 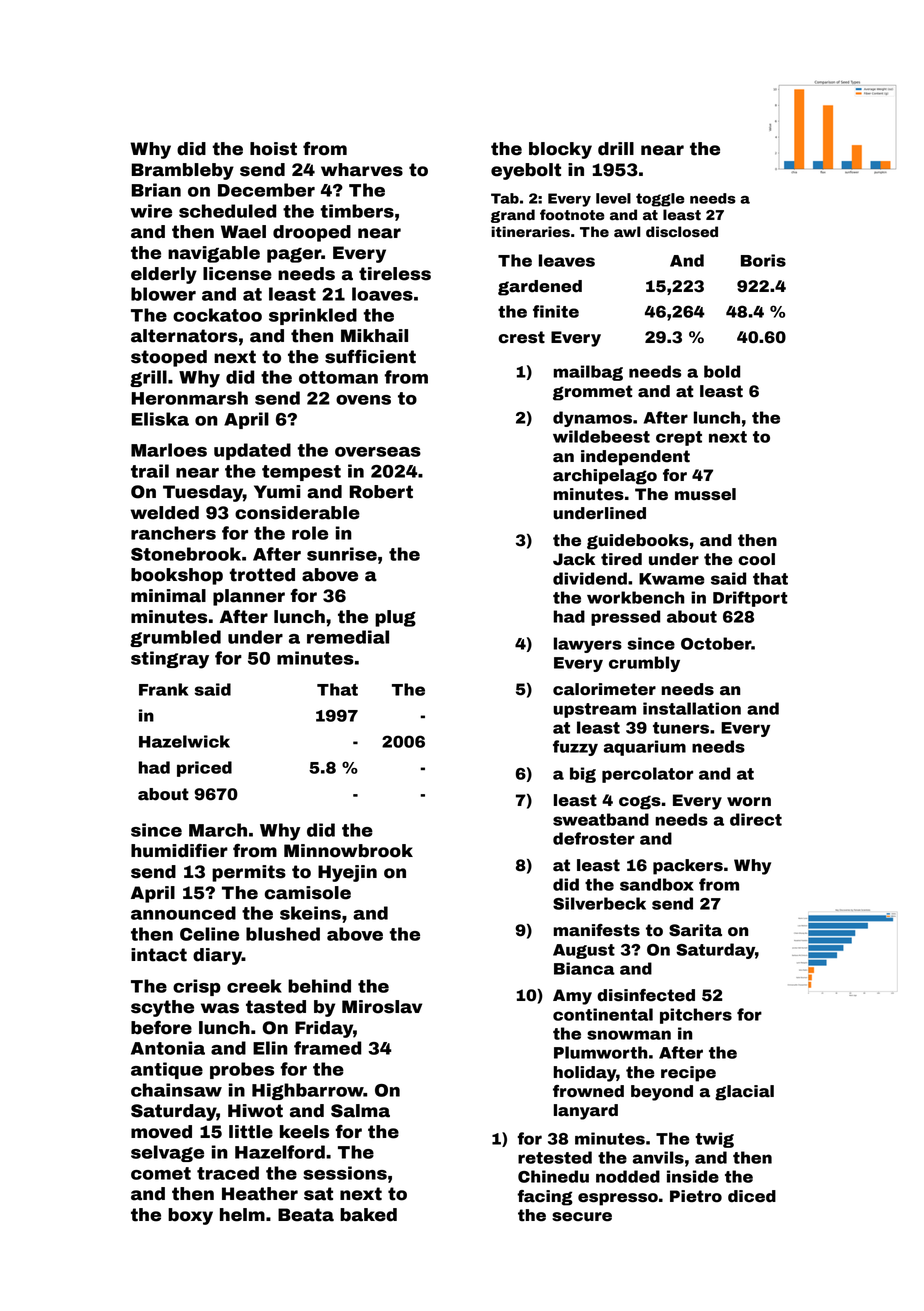 What do you see at coordinates (310, 533) in the image?
I see `role` at bounding box center [310, 533].
